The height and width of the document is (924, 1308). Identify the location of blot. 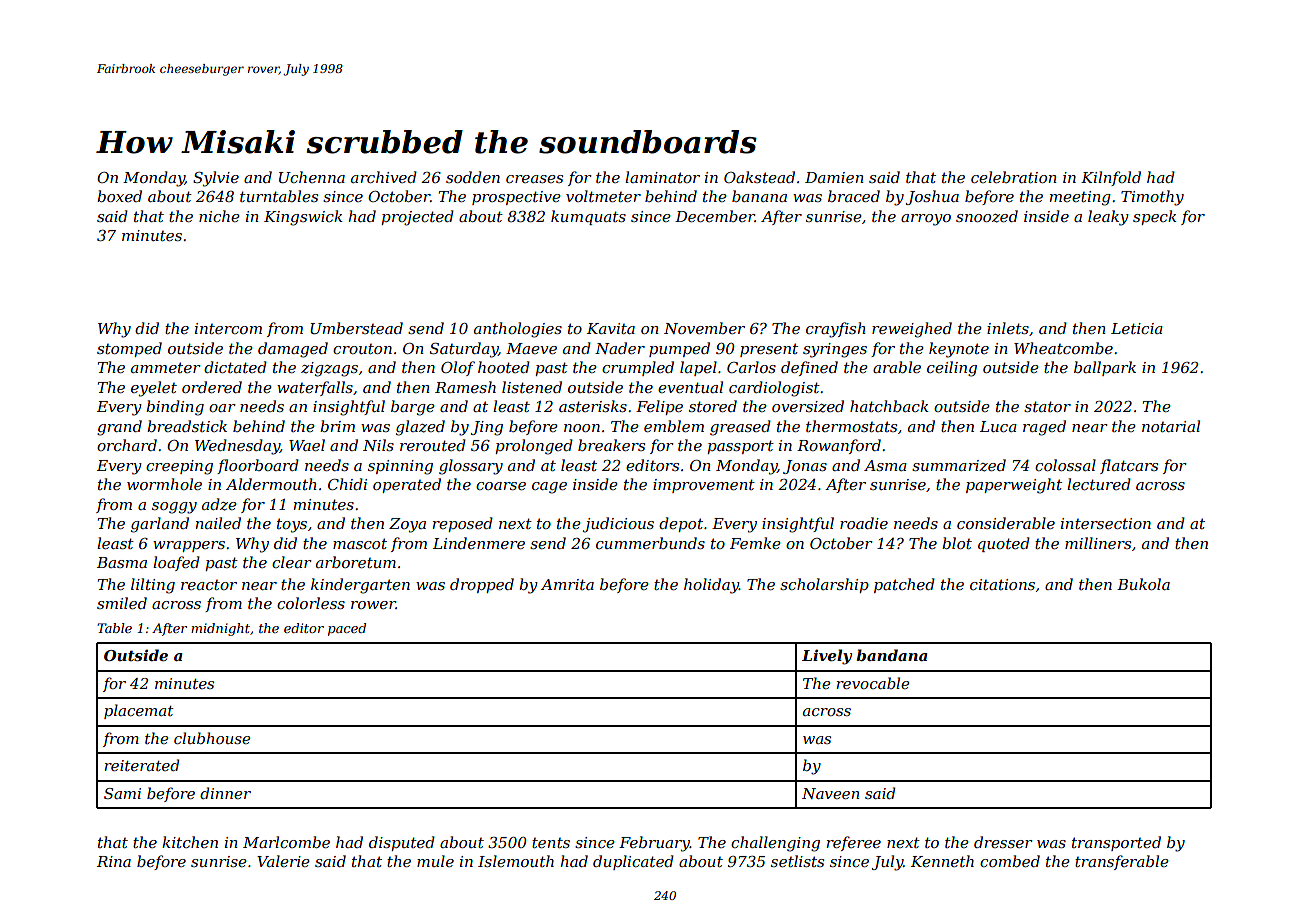
(957, 543).
